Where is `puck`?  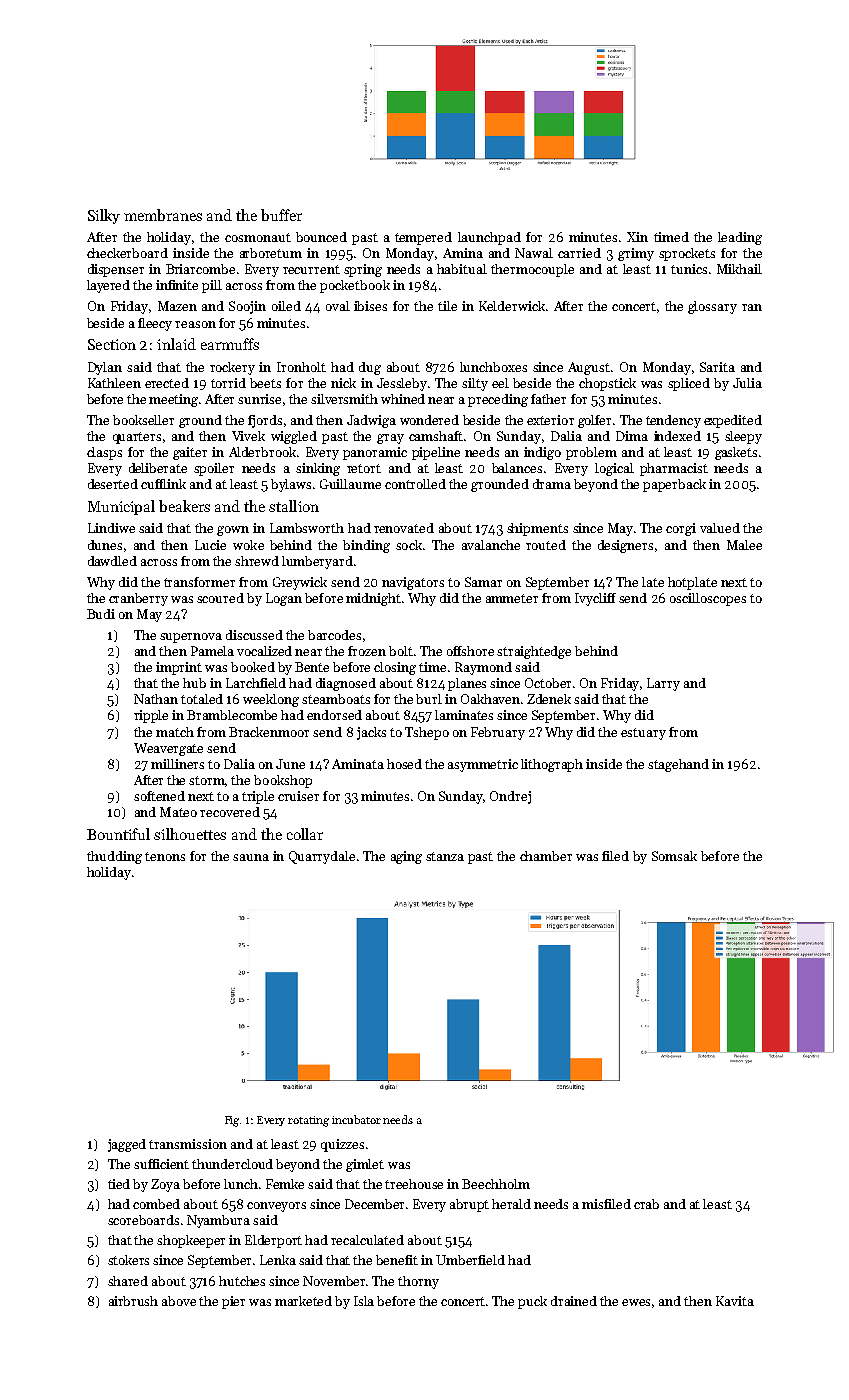 puck is located at coordinates (532, 1302).
